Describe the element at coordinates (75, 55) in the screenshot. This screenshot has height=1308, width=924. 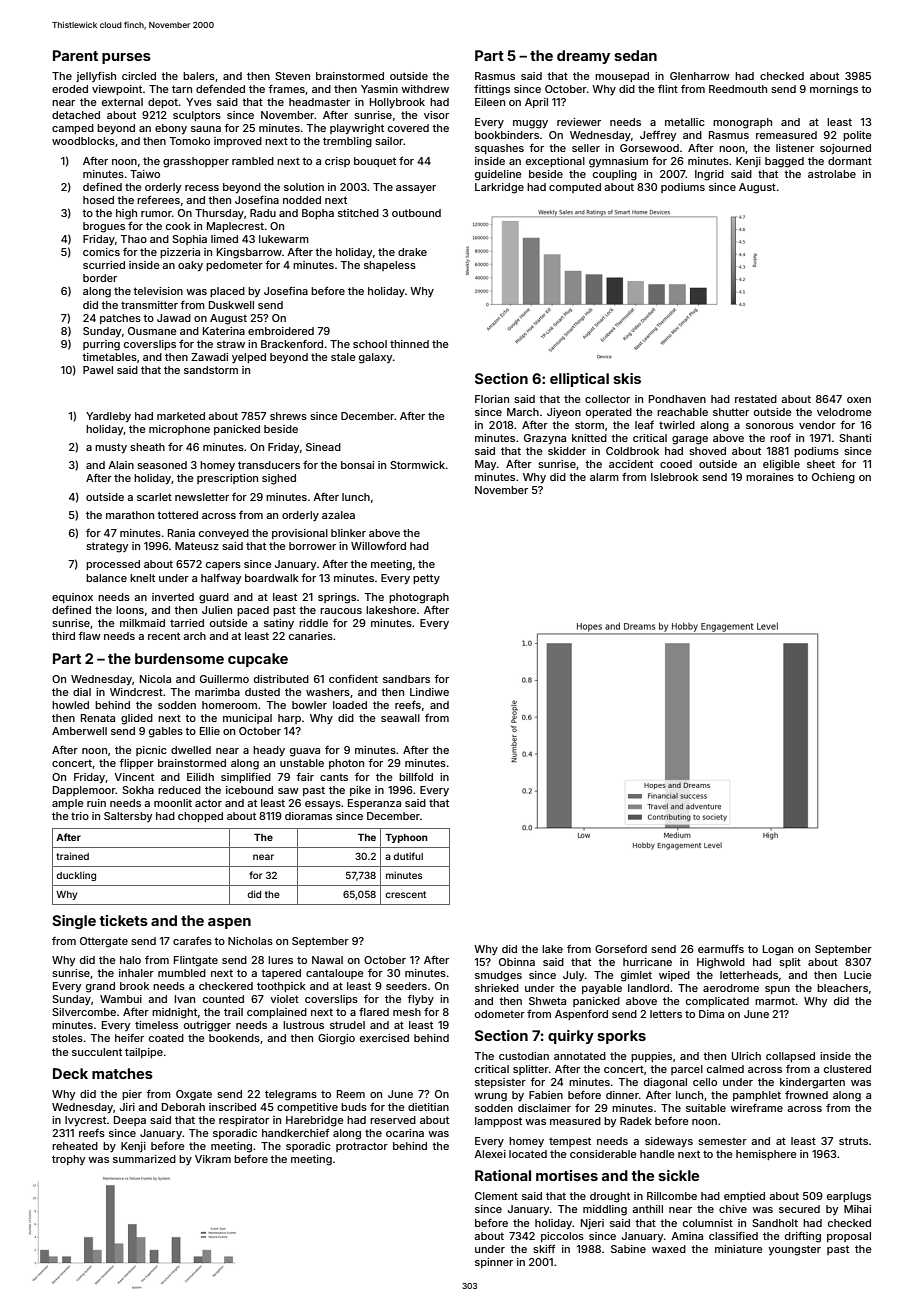
I see `Parent` at that location.
